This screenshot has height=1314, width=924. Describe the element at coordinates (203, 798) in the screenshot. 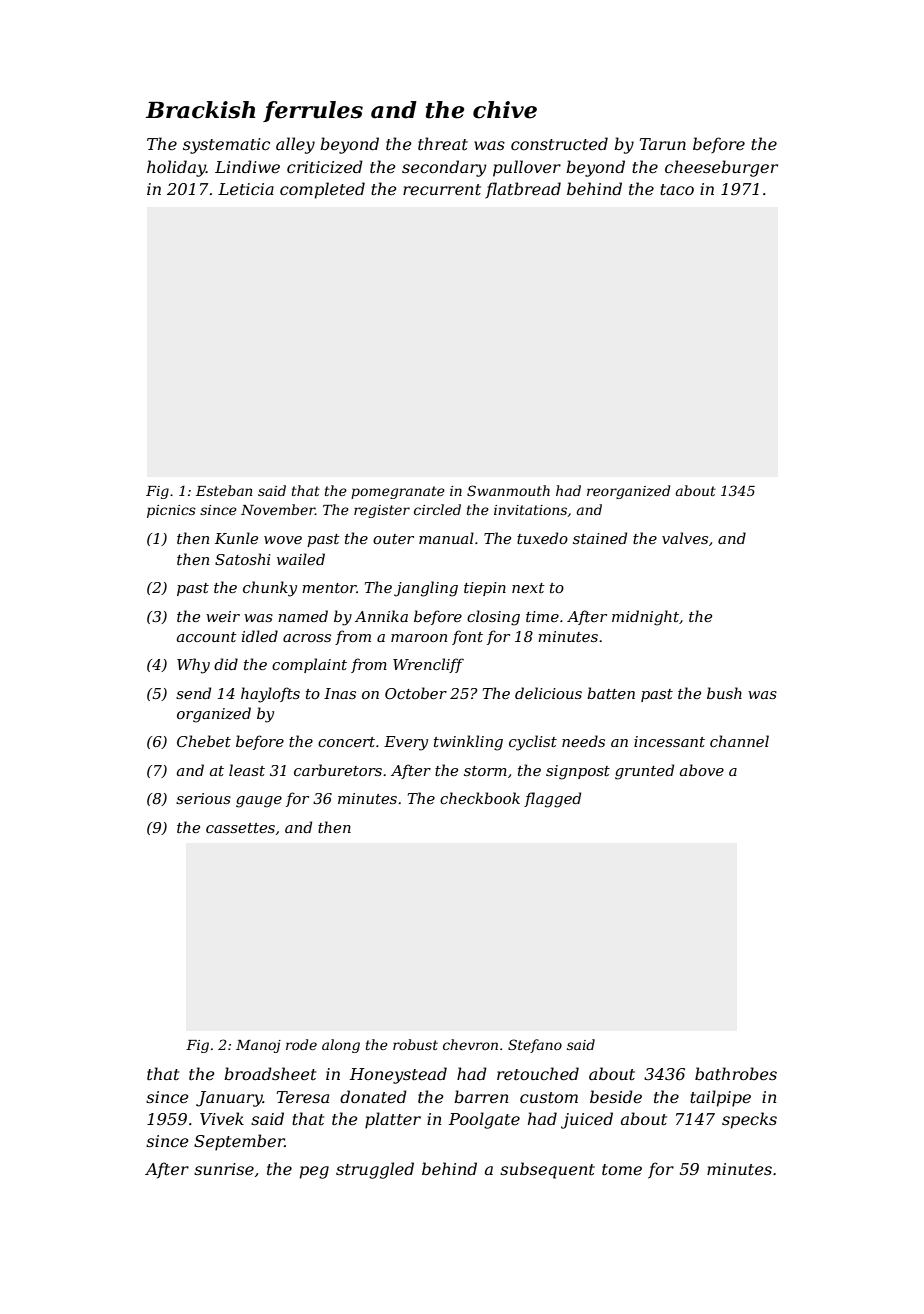

I see `serious` at that location.
